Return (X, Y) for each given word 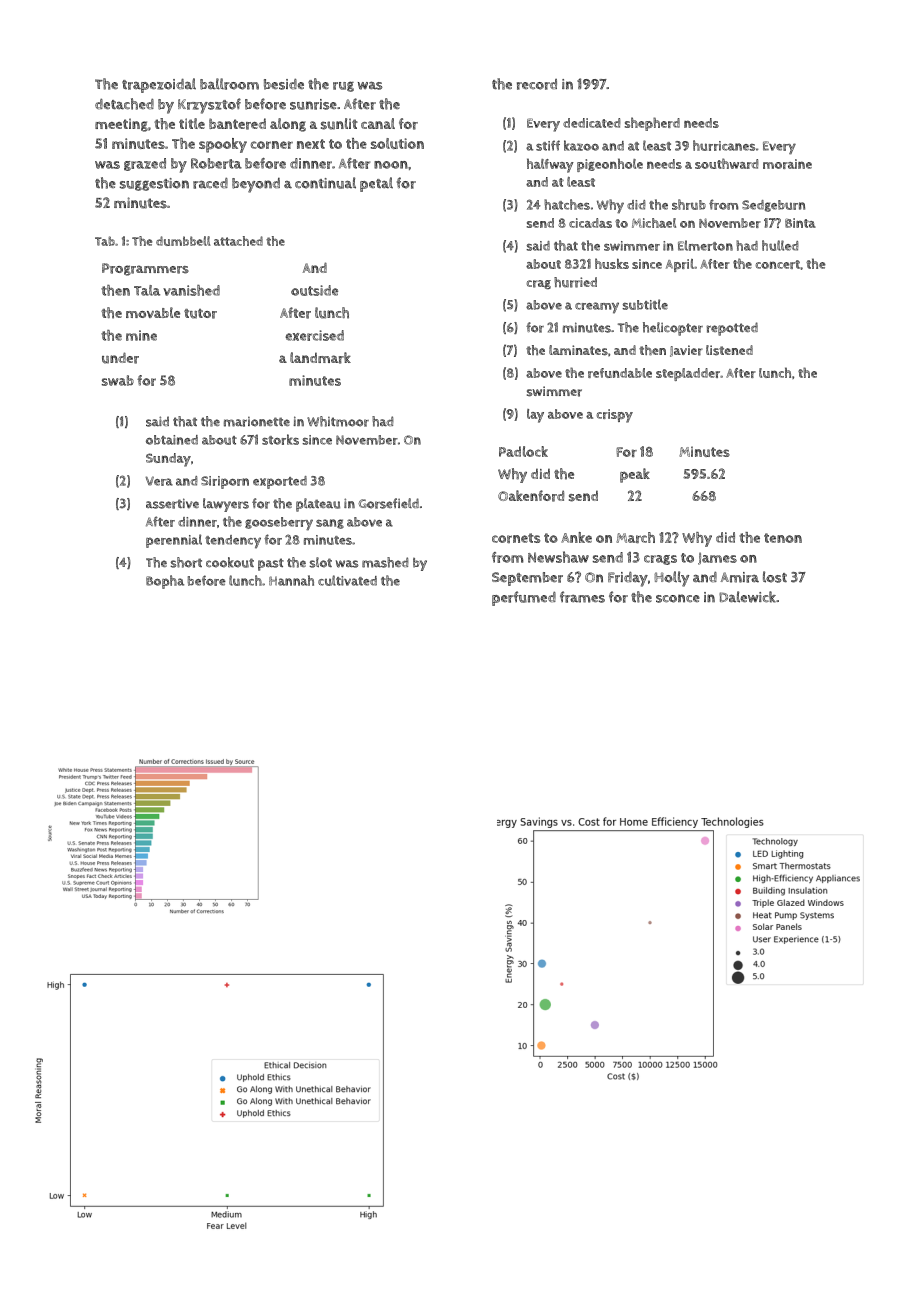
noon (391, 165)
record (537, 84)
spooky (223, 145)
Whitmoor (338, 421)
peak (635, 475)
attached (238, 241)
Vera (159, 481)
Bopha (165, 582)
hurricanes (724, 145)
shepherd (652, 124)
